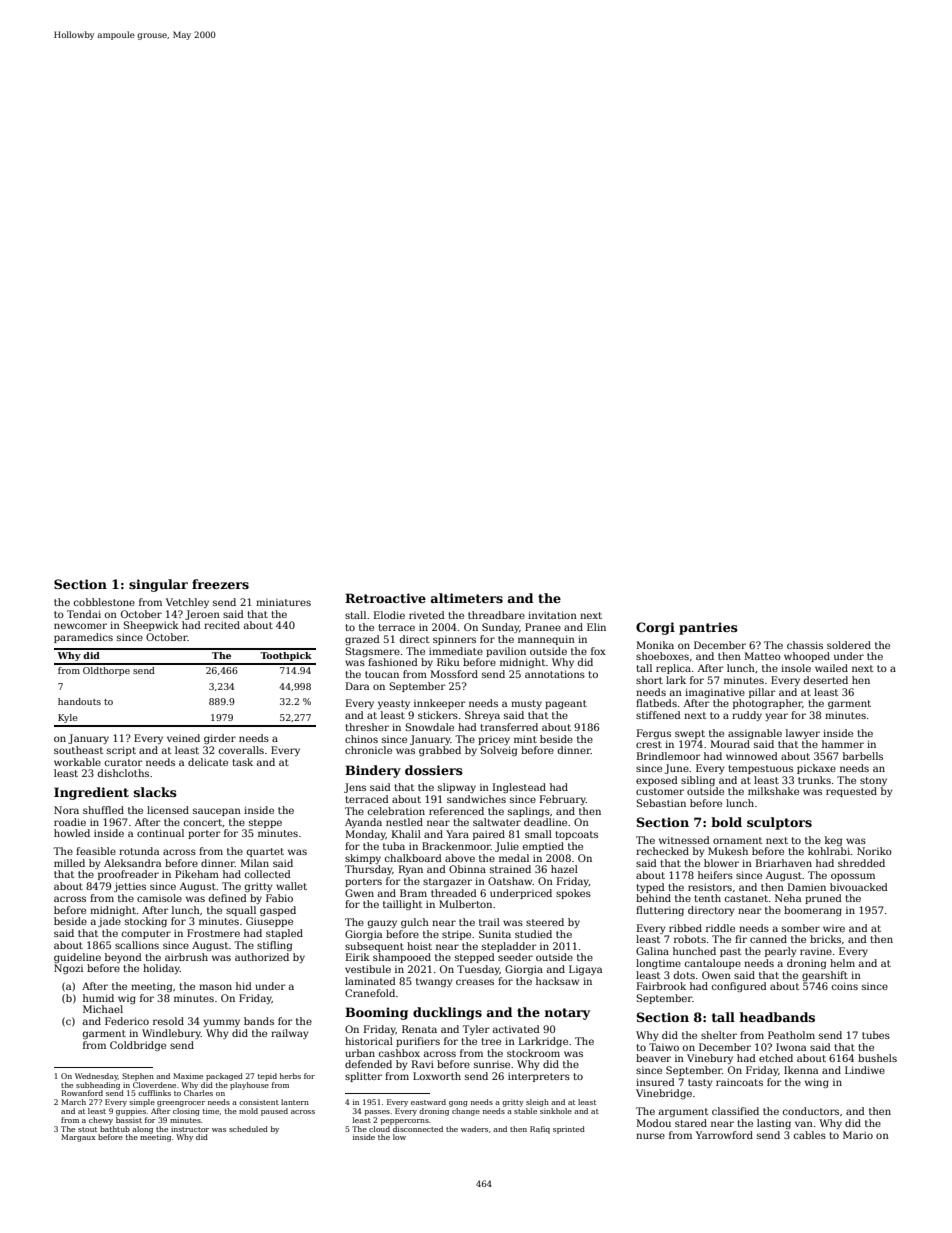 Image resolution: width=952 pixels, height=1233 pixels. What do you see at coordinates (224, 1077) in the screenshot?
I see `packaged` at bounding box center [224, 1077].
